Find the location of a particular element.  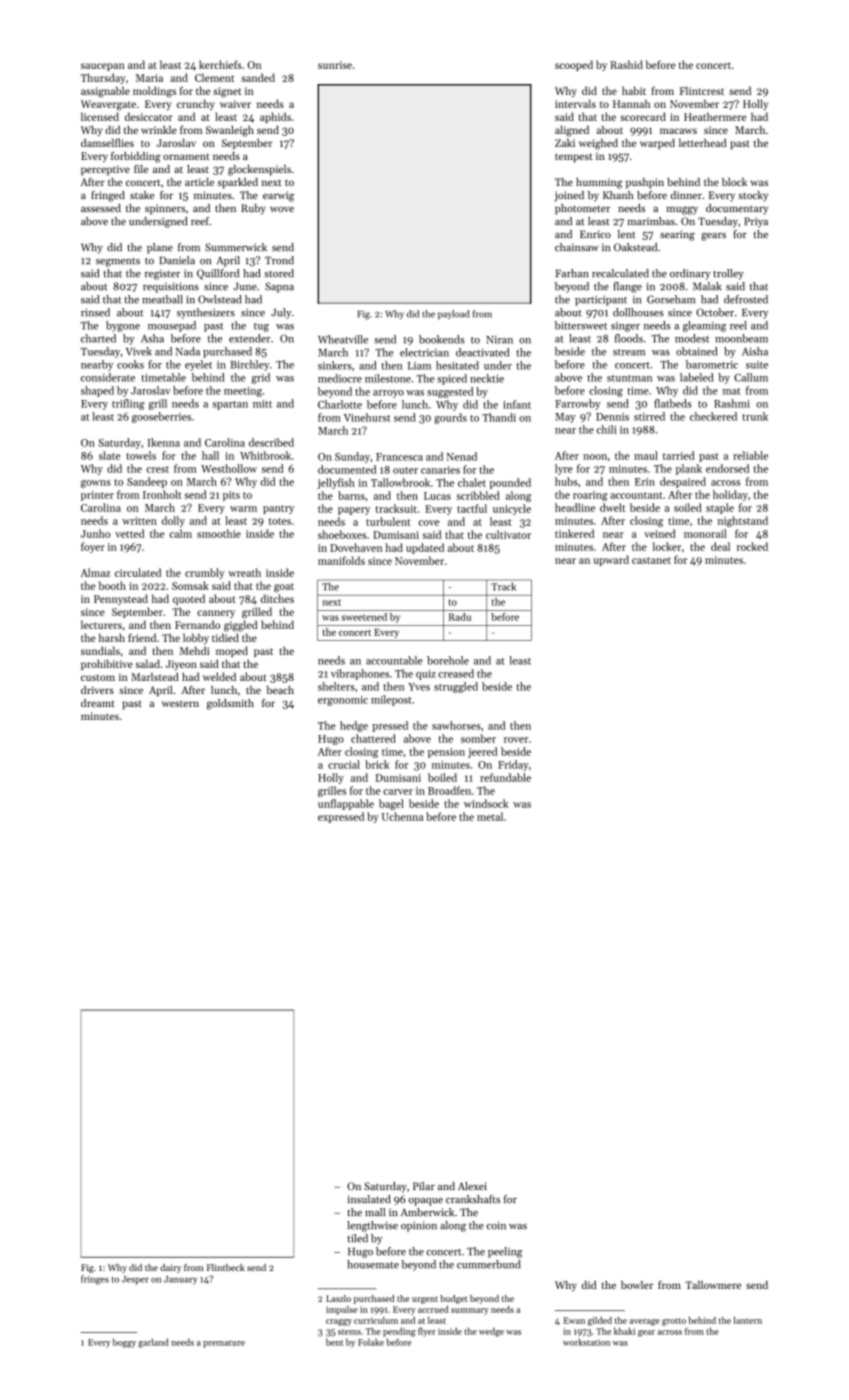

Heathermere is located at coordinates (715, 116).
